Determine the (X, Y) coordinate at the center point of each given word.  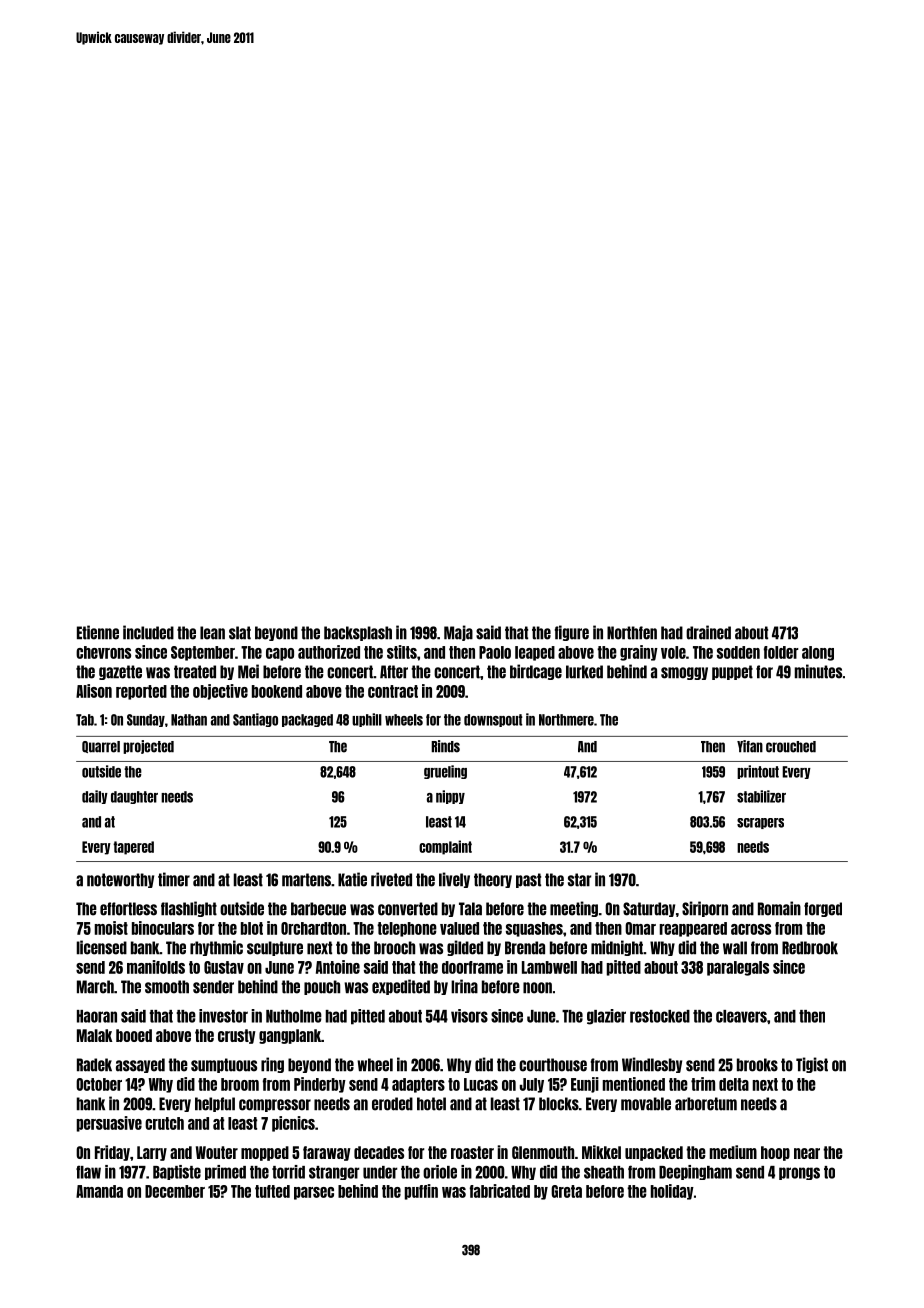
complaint (445, 847)
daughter (134, 797)
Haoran (97, 1016)
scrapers (760, 823)
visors (469, 1016)
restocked (660, 1016)
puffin (421, 1192)
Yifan (750, 746)
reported (141, 692)
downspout (493, 720)
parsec (314, 1193)
